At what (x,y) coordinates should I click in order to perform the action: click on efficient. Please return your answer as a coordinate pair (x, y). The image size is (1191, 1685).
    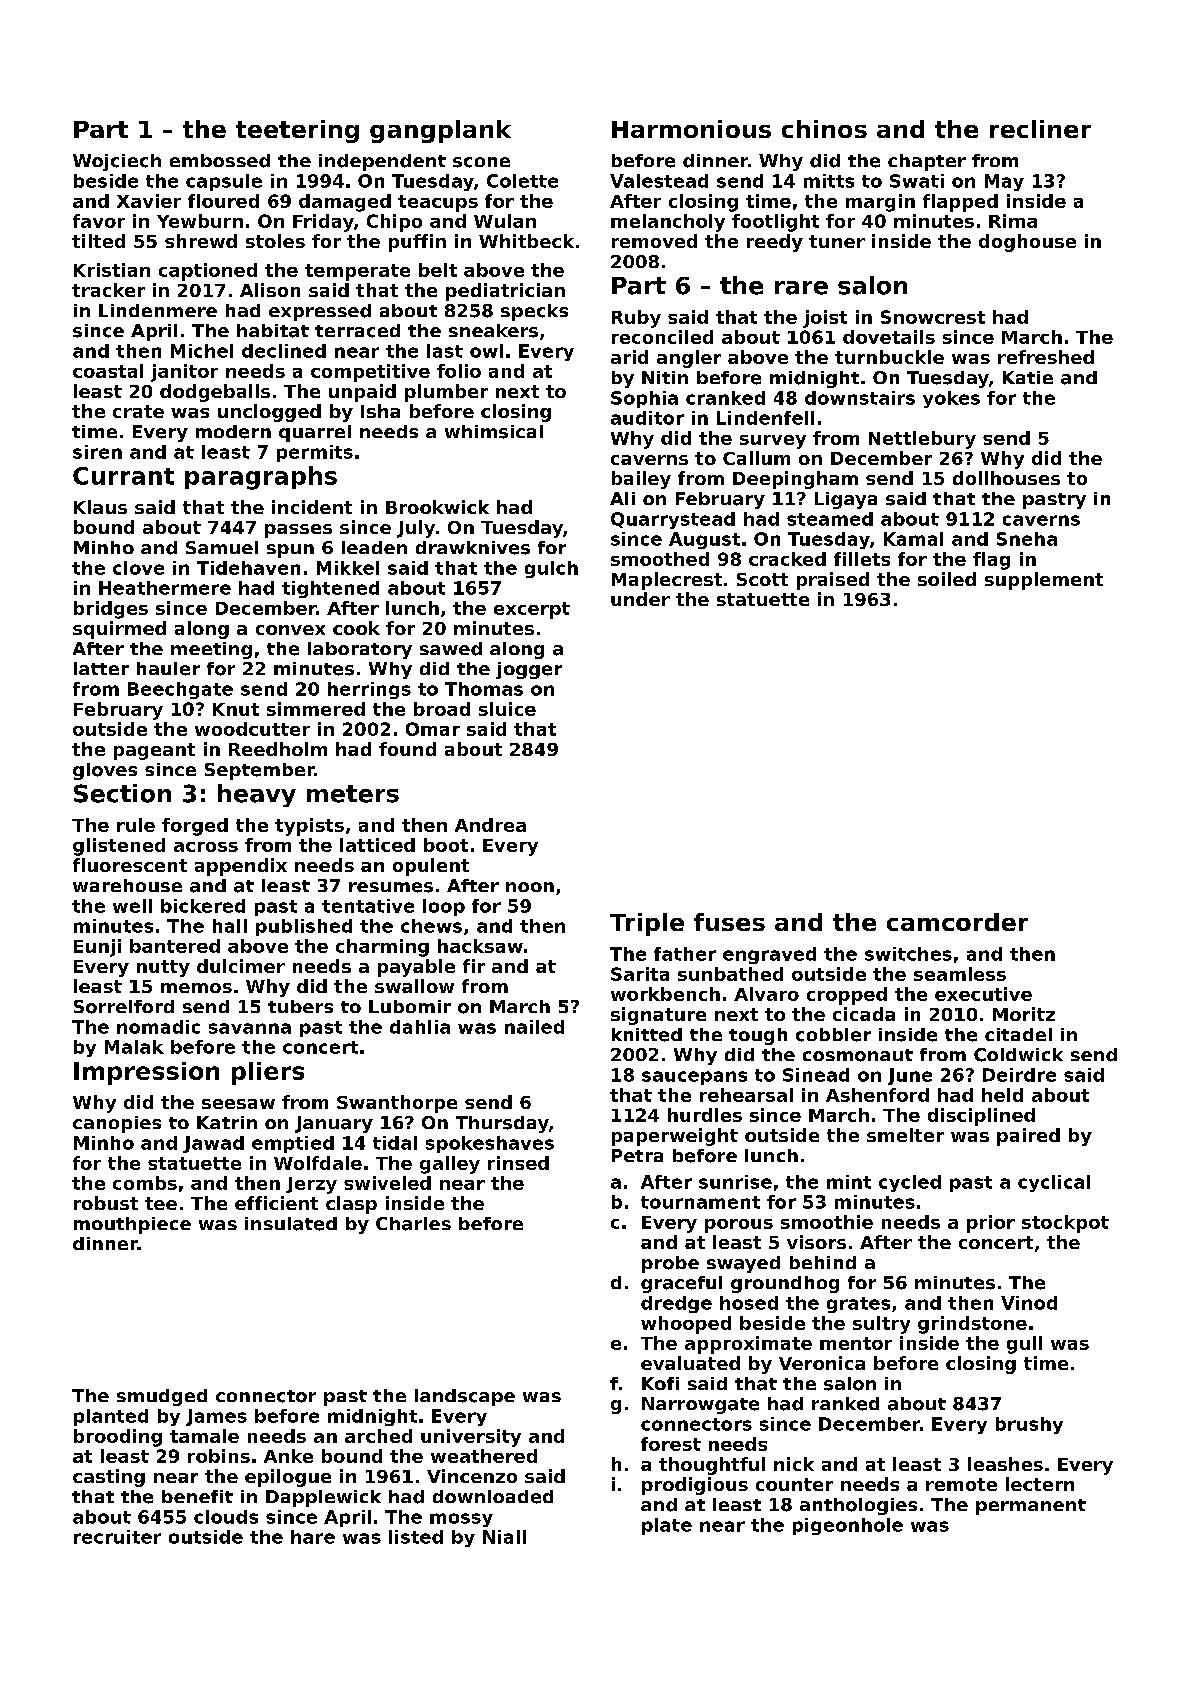
    Looking at the image, I should click on (276, 1203).
